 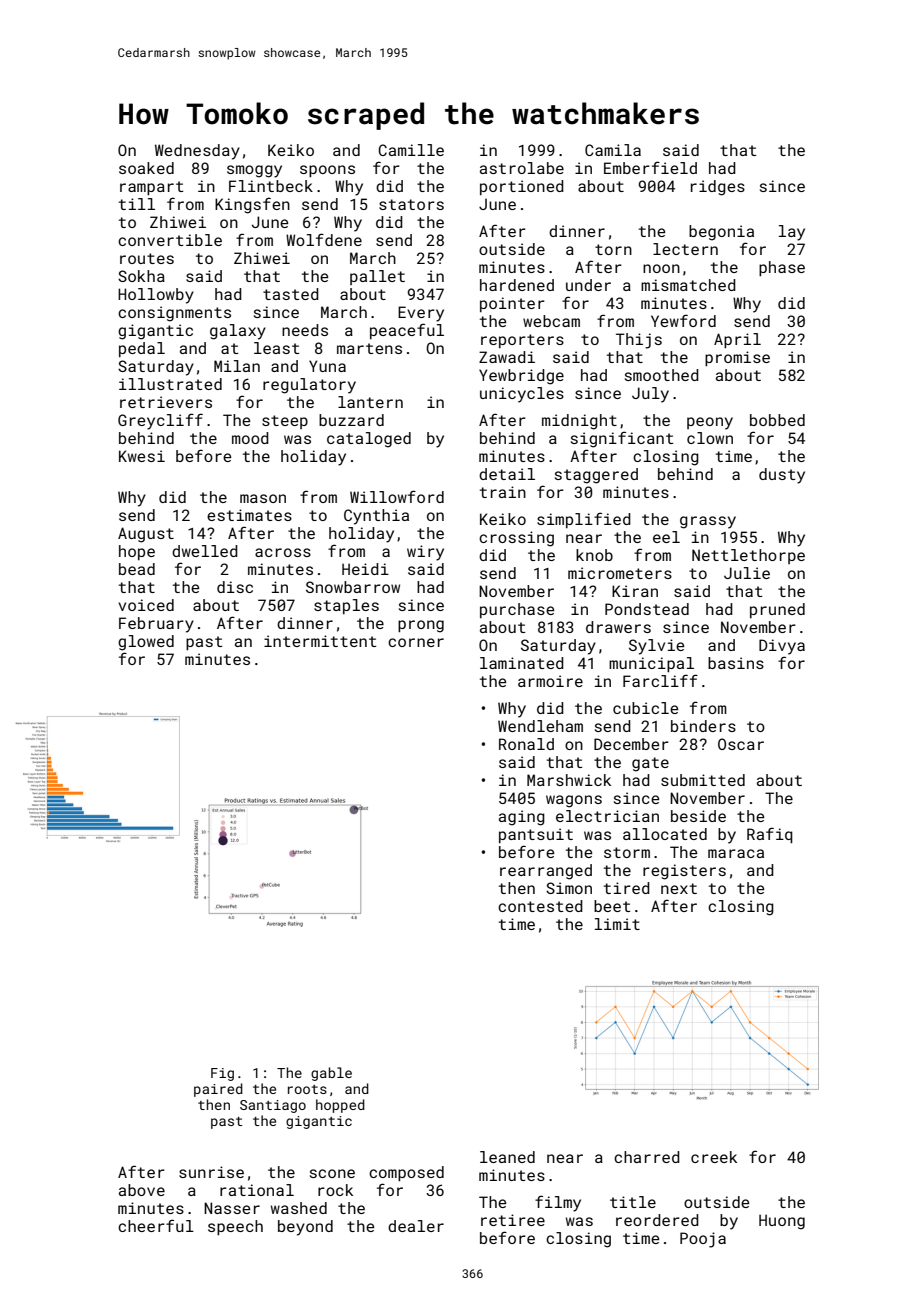 What do you see at coordinates (513, 1220) in the image?
I see `retiree` at bounding box center [513, 1220].
